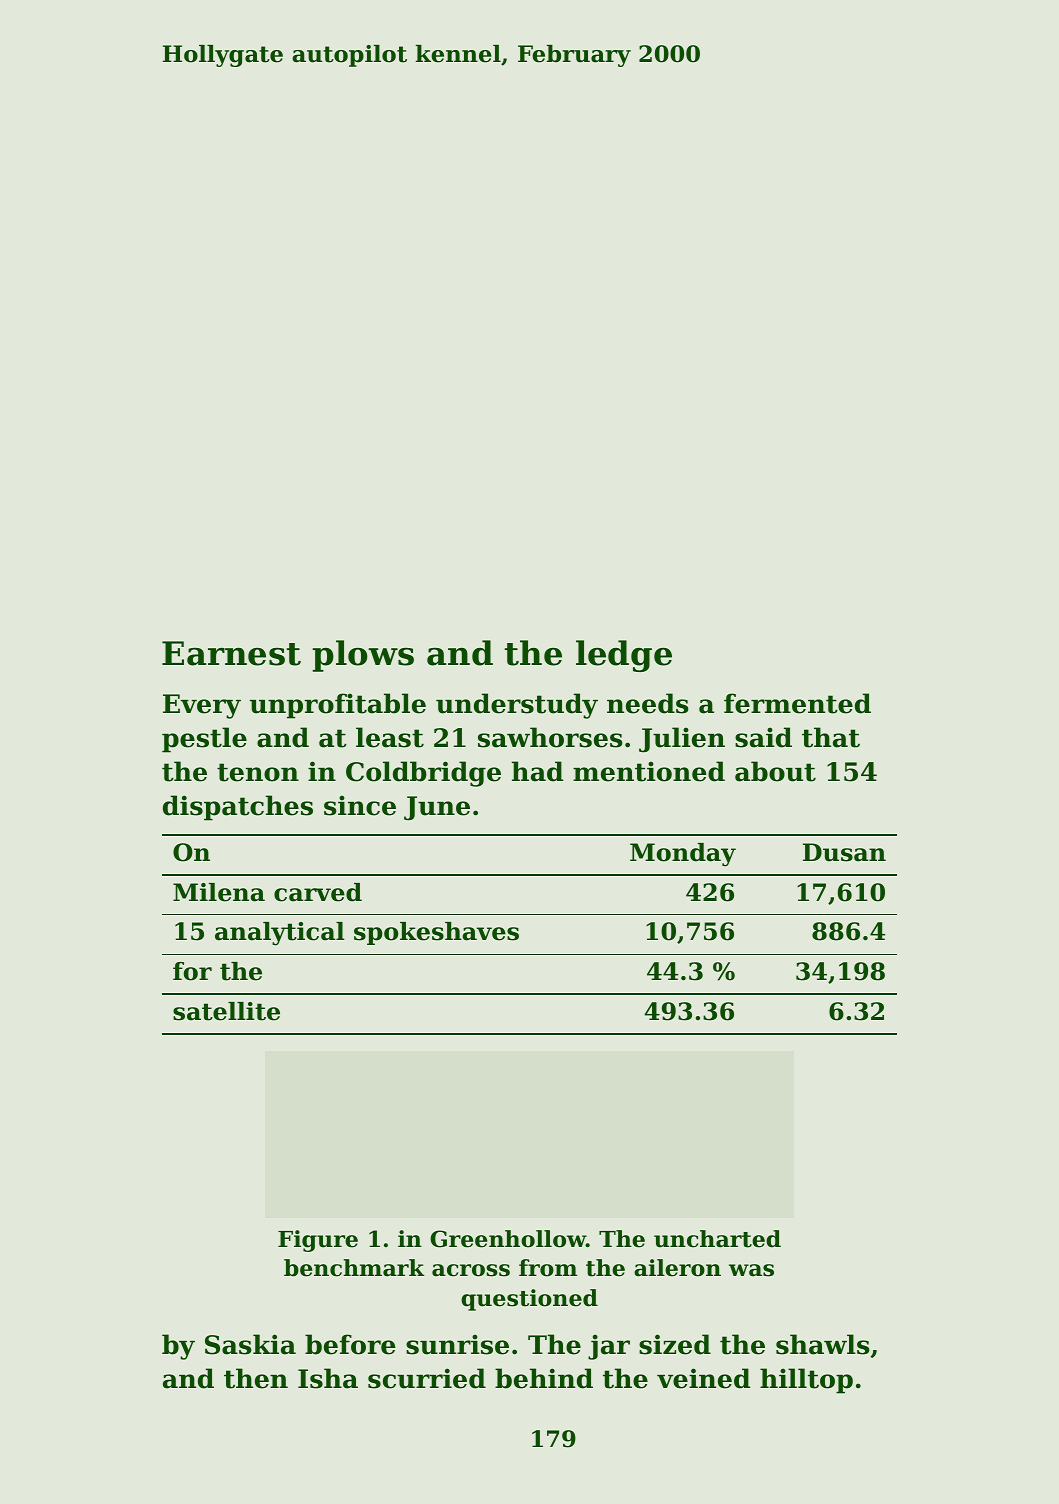 This page has height=1504, width=1059. Describe the element at coordinates (436, 933) in the page. I see `spokeshaves` at that location.
